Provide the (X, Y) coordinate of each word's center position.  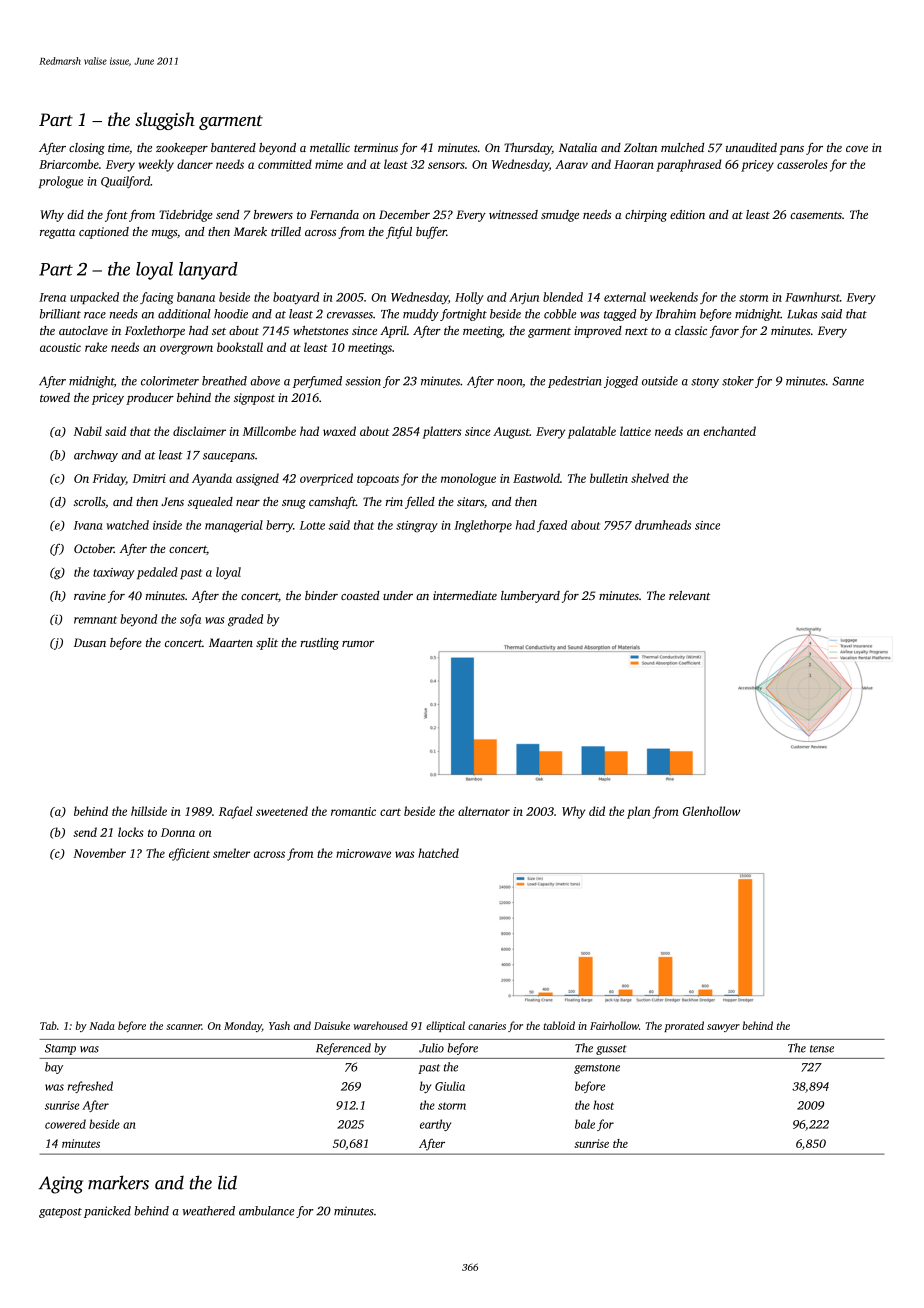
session (363, 381)
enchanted (729, 431)
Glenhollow (711, 811)
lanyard (208, 271)
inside (167, 525)
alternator (484, 811)
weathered (208, 1211)
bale (585, 1124)
